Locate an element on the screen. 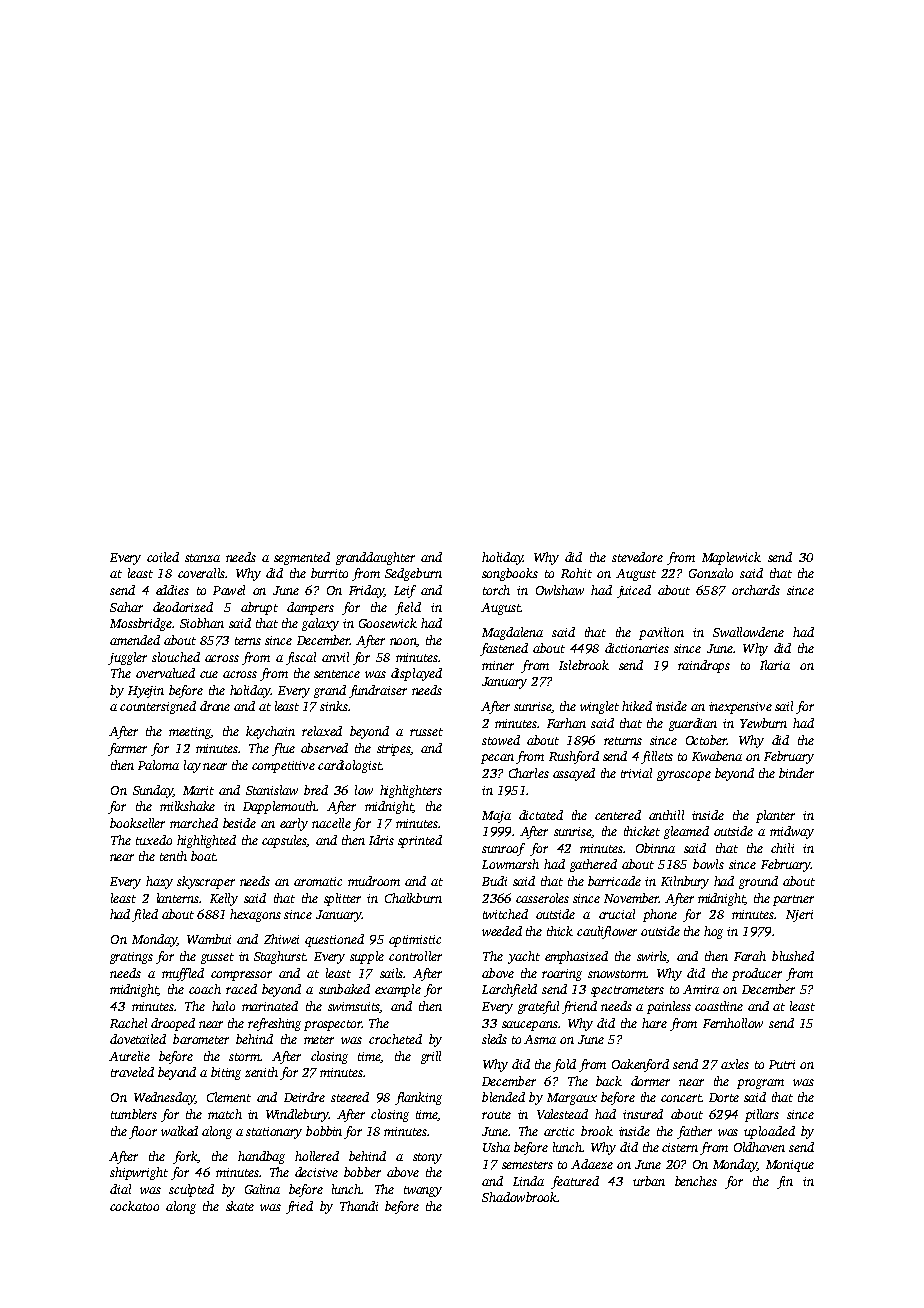 The width and height of the screenshot is (924, 1308). Maplewick is located at coordinates (731, 558).
